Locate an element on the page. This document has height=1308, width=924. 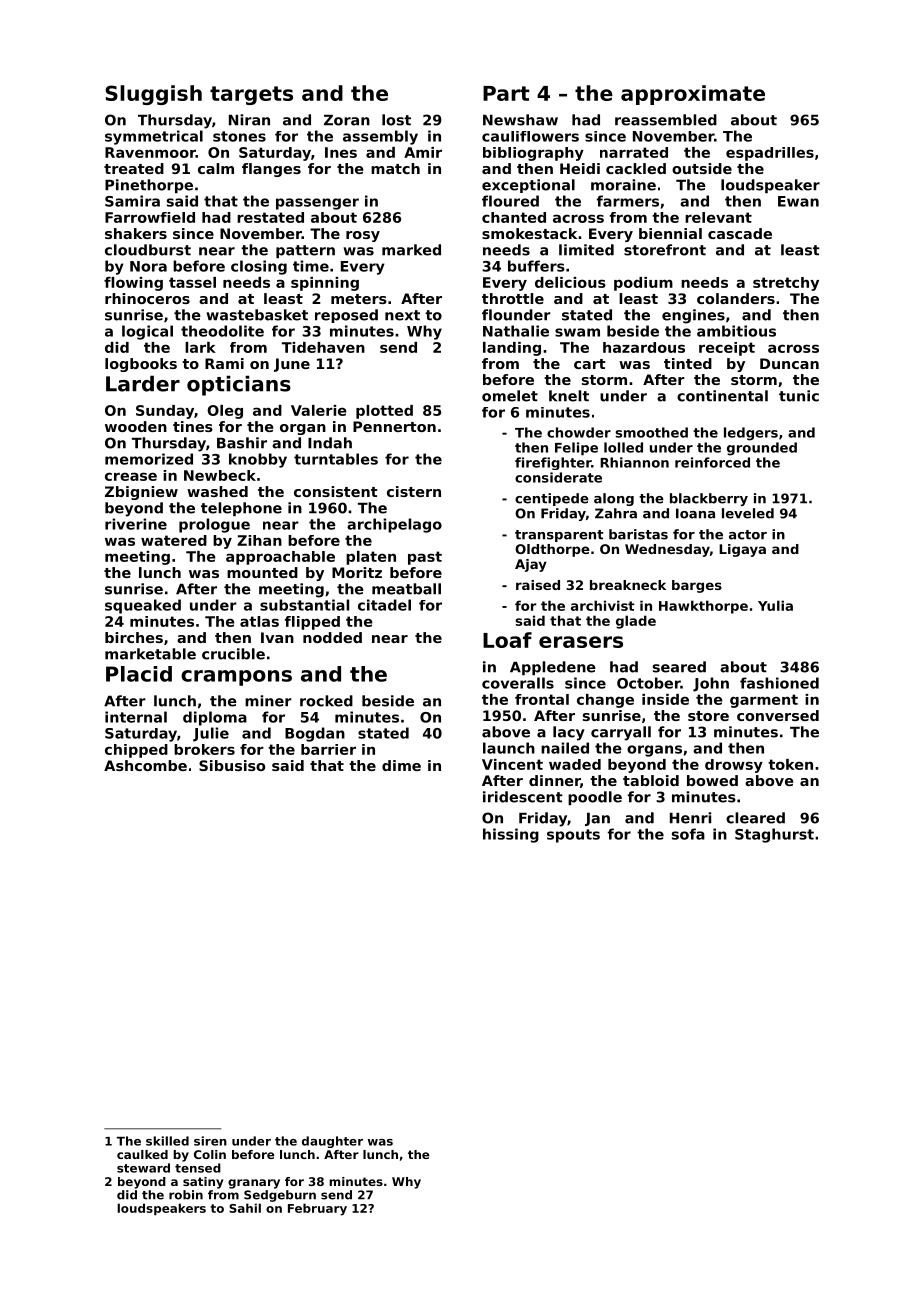
landing is located at coordinates (512, 349).
